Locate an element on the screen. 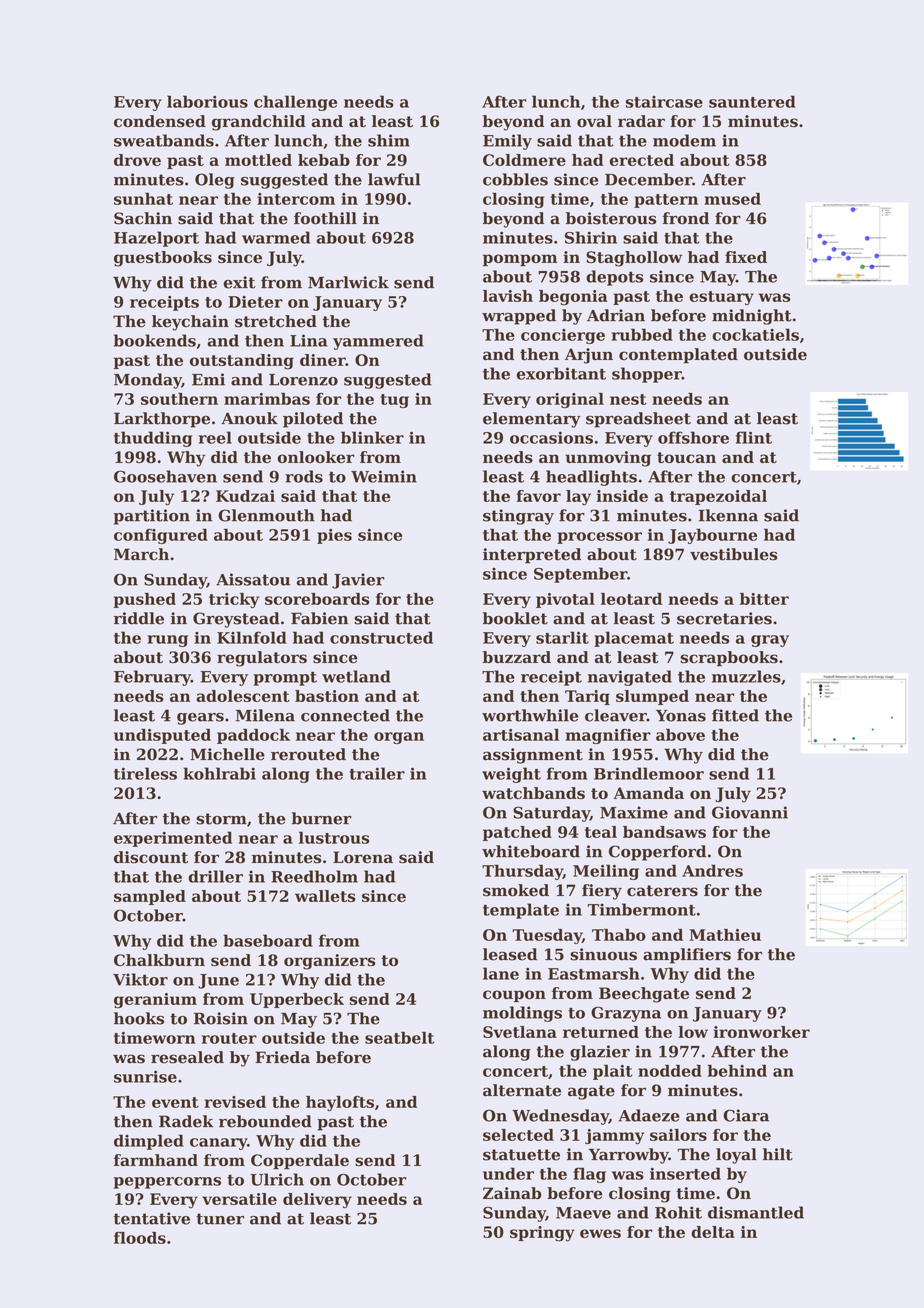  marimbas is located at coordinates (267, 399).
